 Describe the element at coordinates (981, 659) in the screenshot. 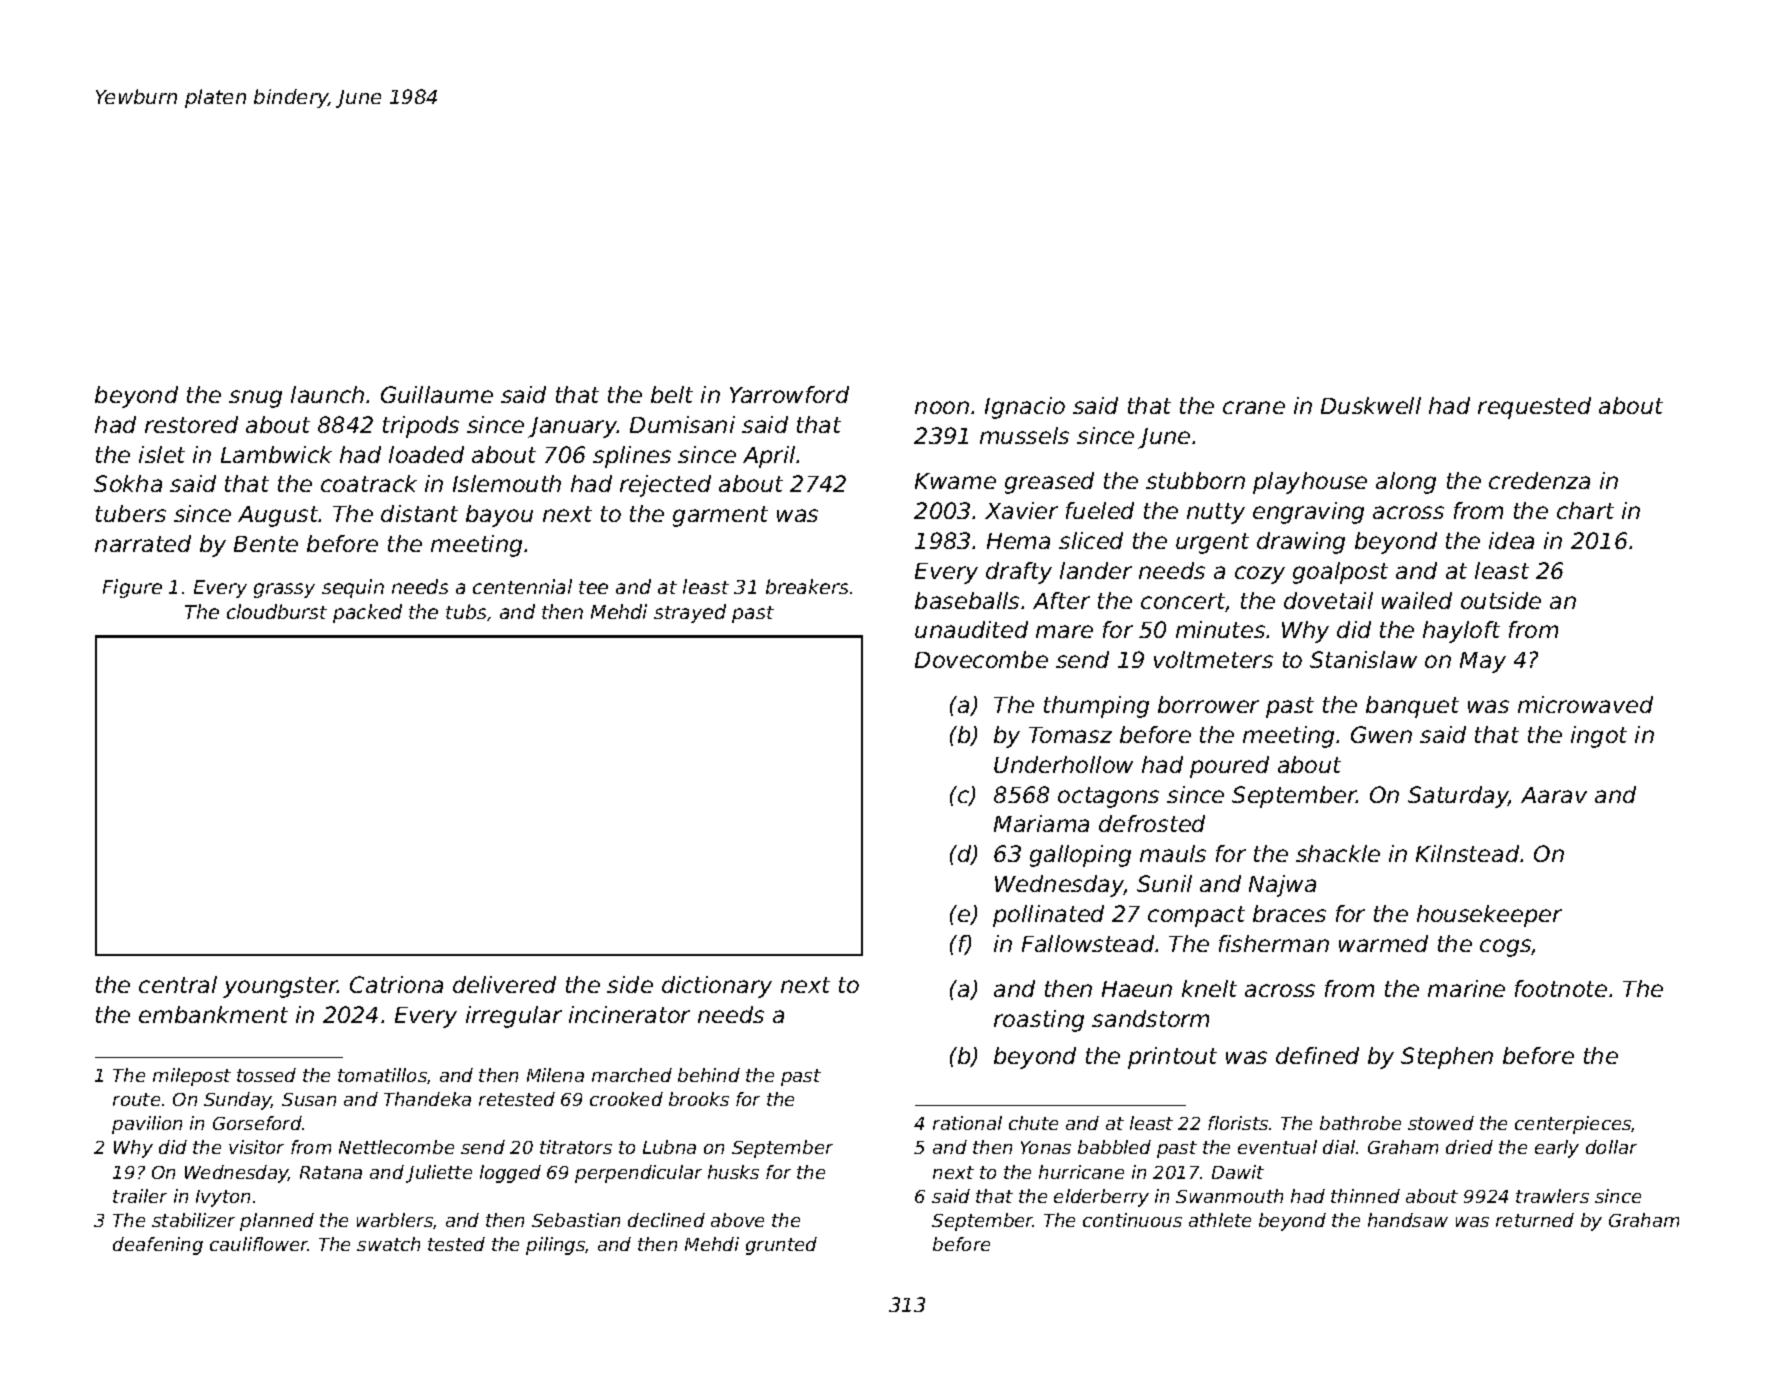

I see `Dovecombe` at that location.
